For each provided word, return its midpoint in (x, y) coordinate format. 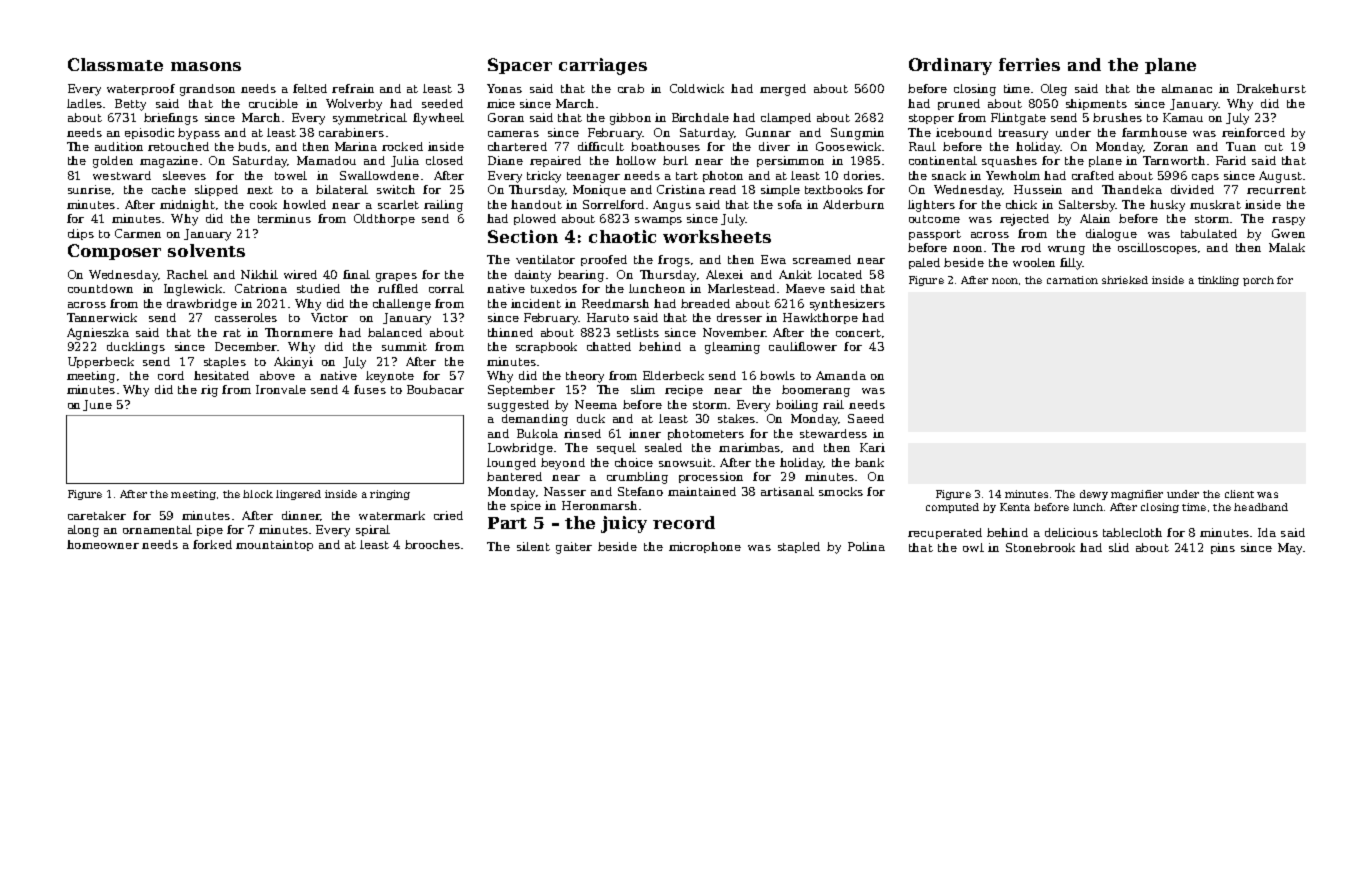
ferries (1029, 64)
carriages (603, 66)
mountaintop (274, 545)
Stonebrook (1040, 547)
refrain (353, 88)
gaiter (574, 548)
